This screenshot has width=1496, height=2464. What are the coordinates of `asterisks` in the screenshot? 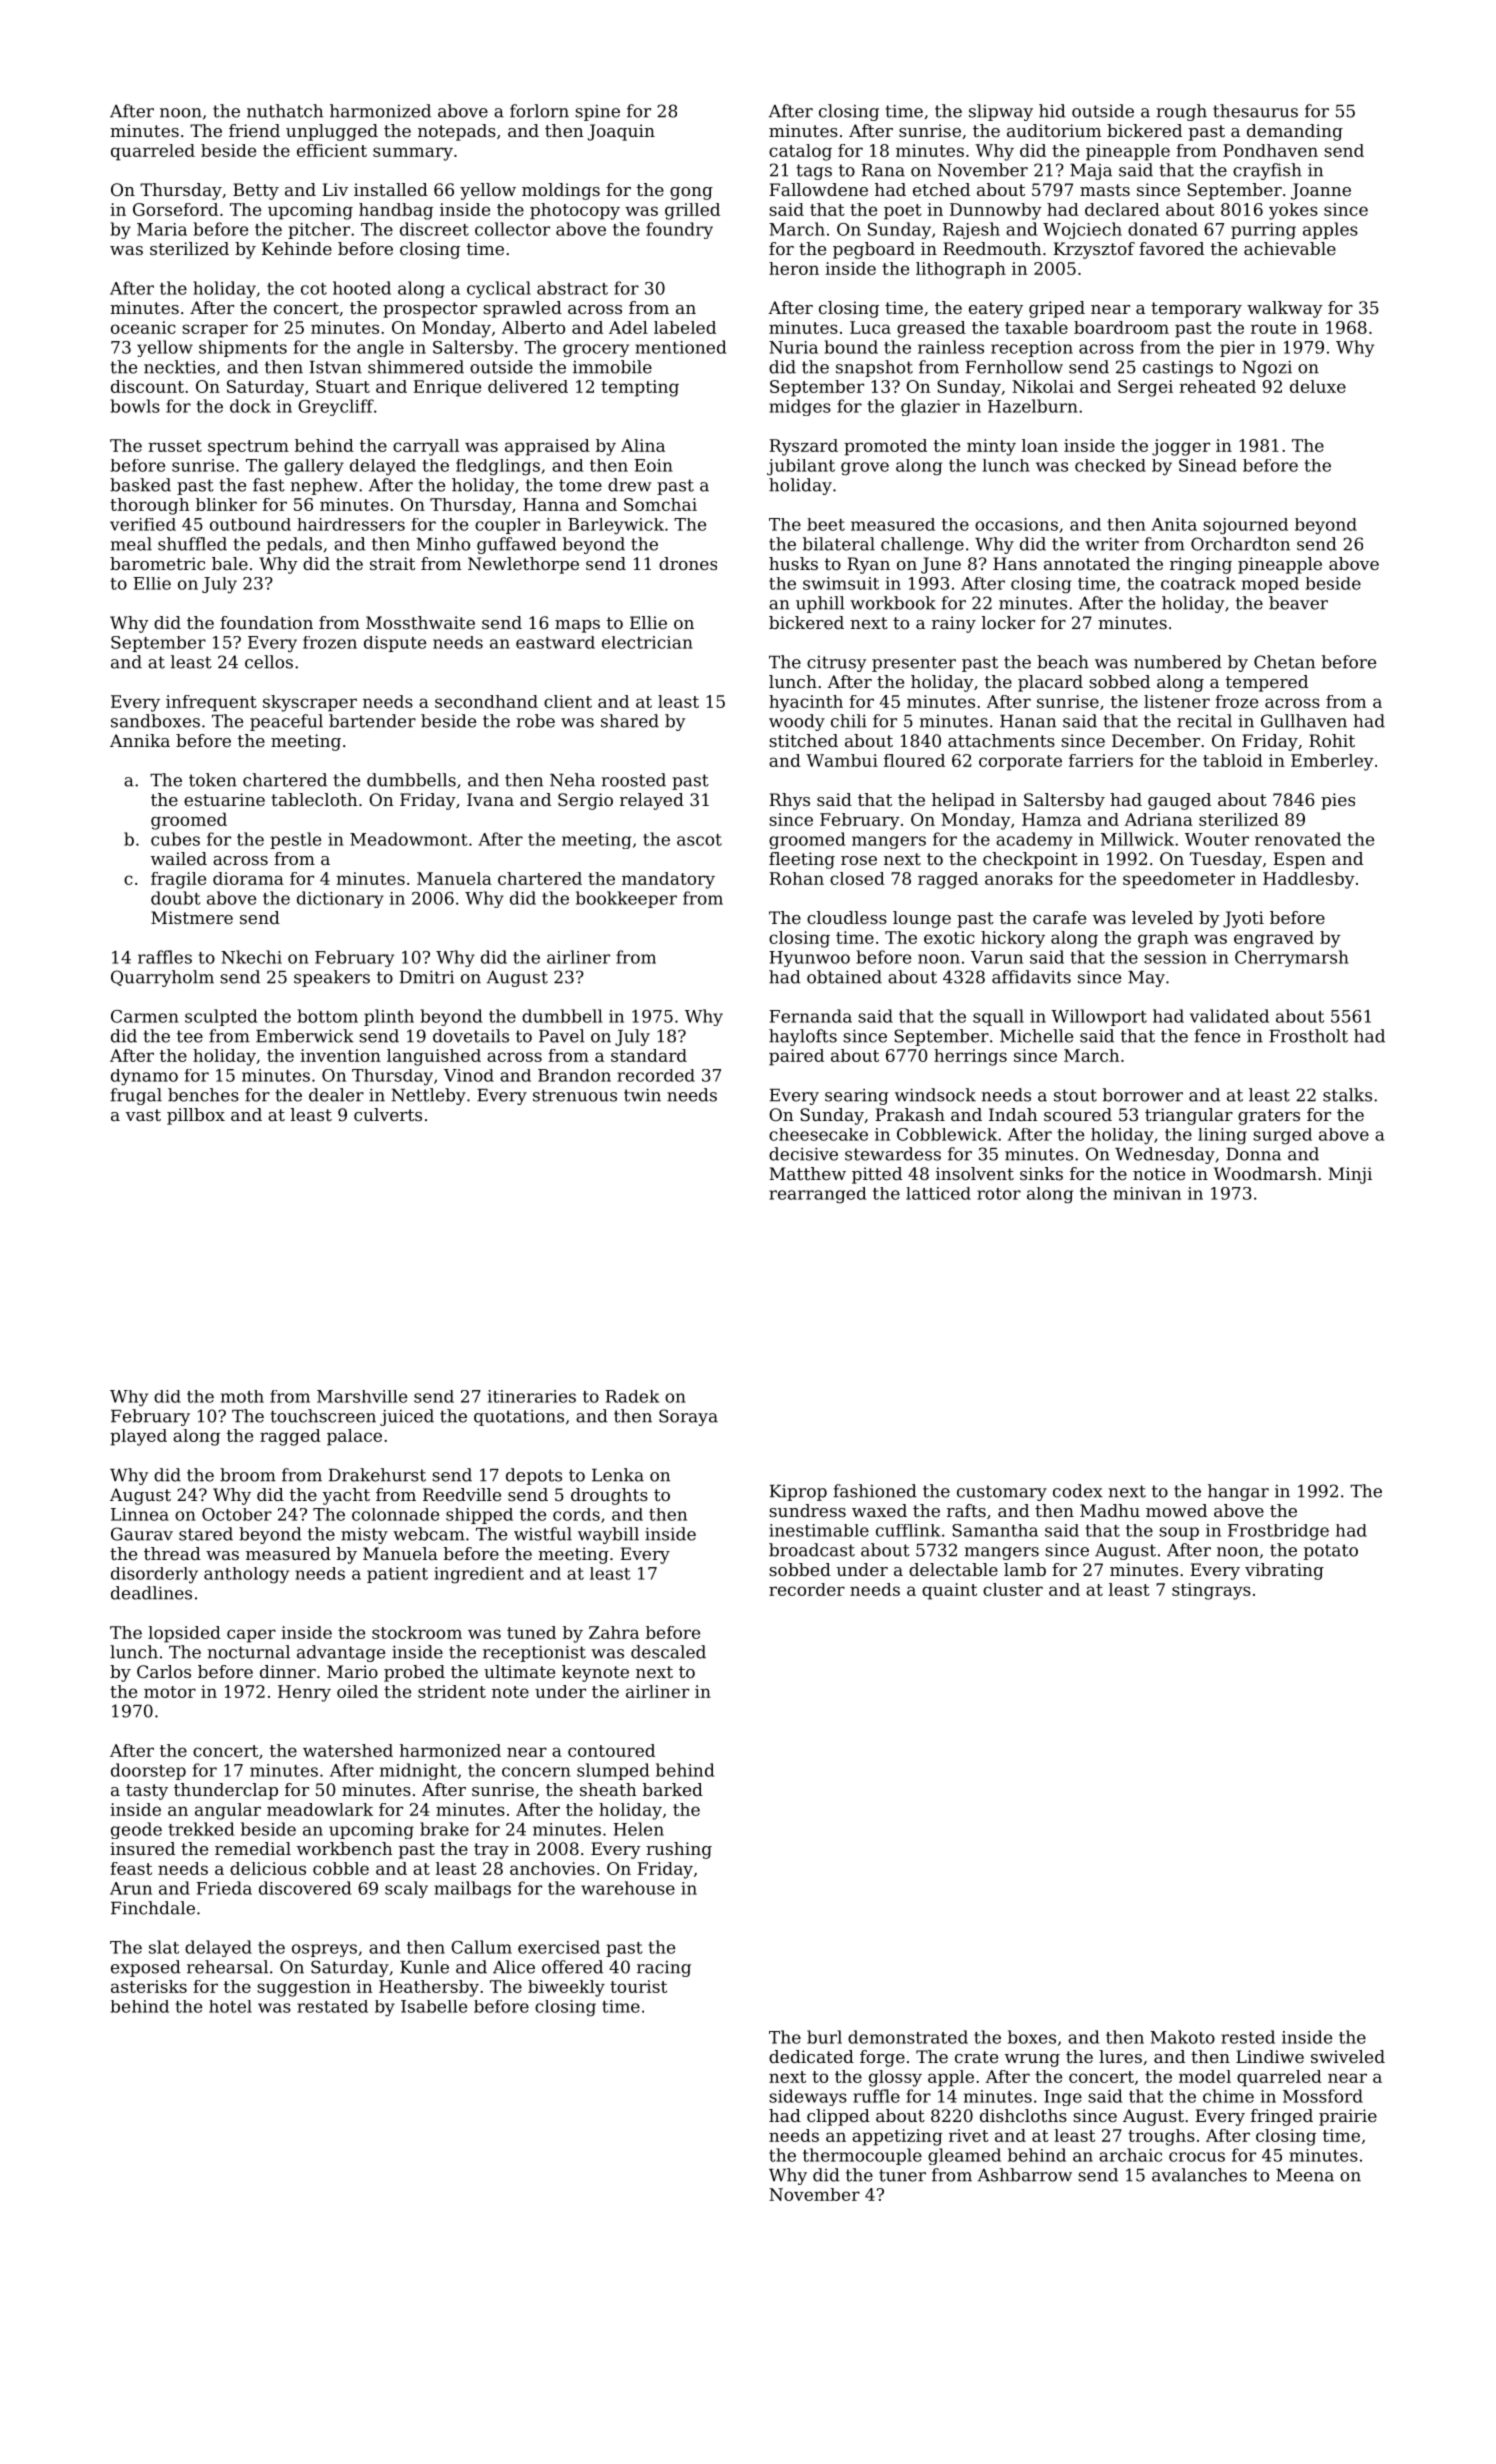 It's located at (149, 1986).
